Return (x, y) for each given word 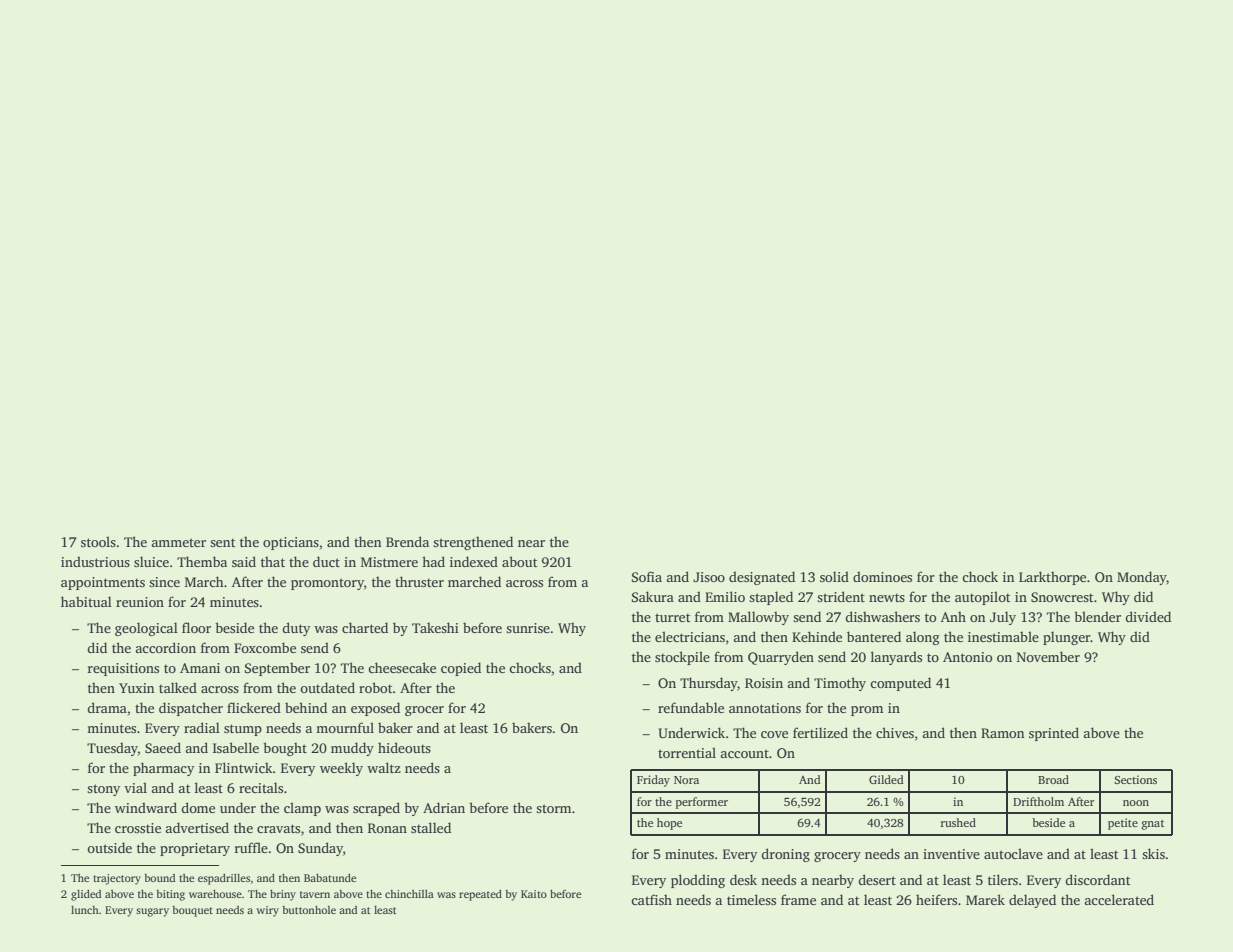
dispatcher (191, 709)
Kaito (534, 894)
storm (553, 808)
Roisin (764, 683)
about (519, 561)
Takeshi (435, 627)
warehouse (215, 894)
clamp (302, 809)
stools (98, 541)
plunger (1067, 638)
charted (365, 627)
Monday (1142, 578)
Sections (1135, 779)
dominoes (882, 576)
